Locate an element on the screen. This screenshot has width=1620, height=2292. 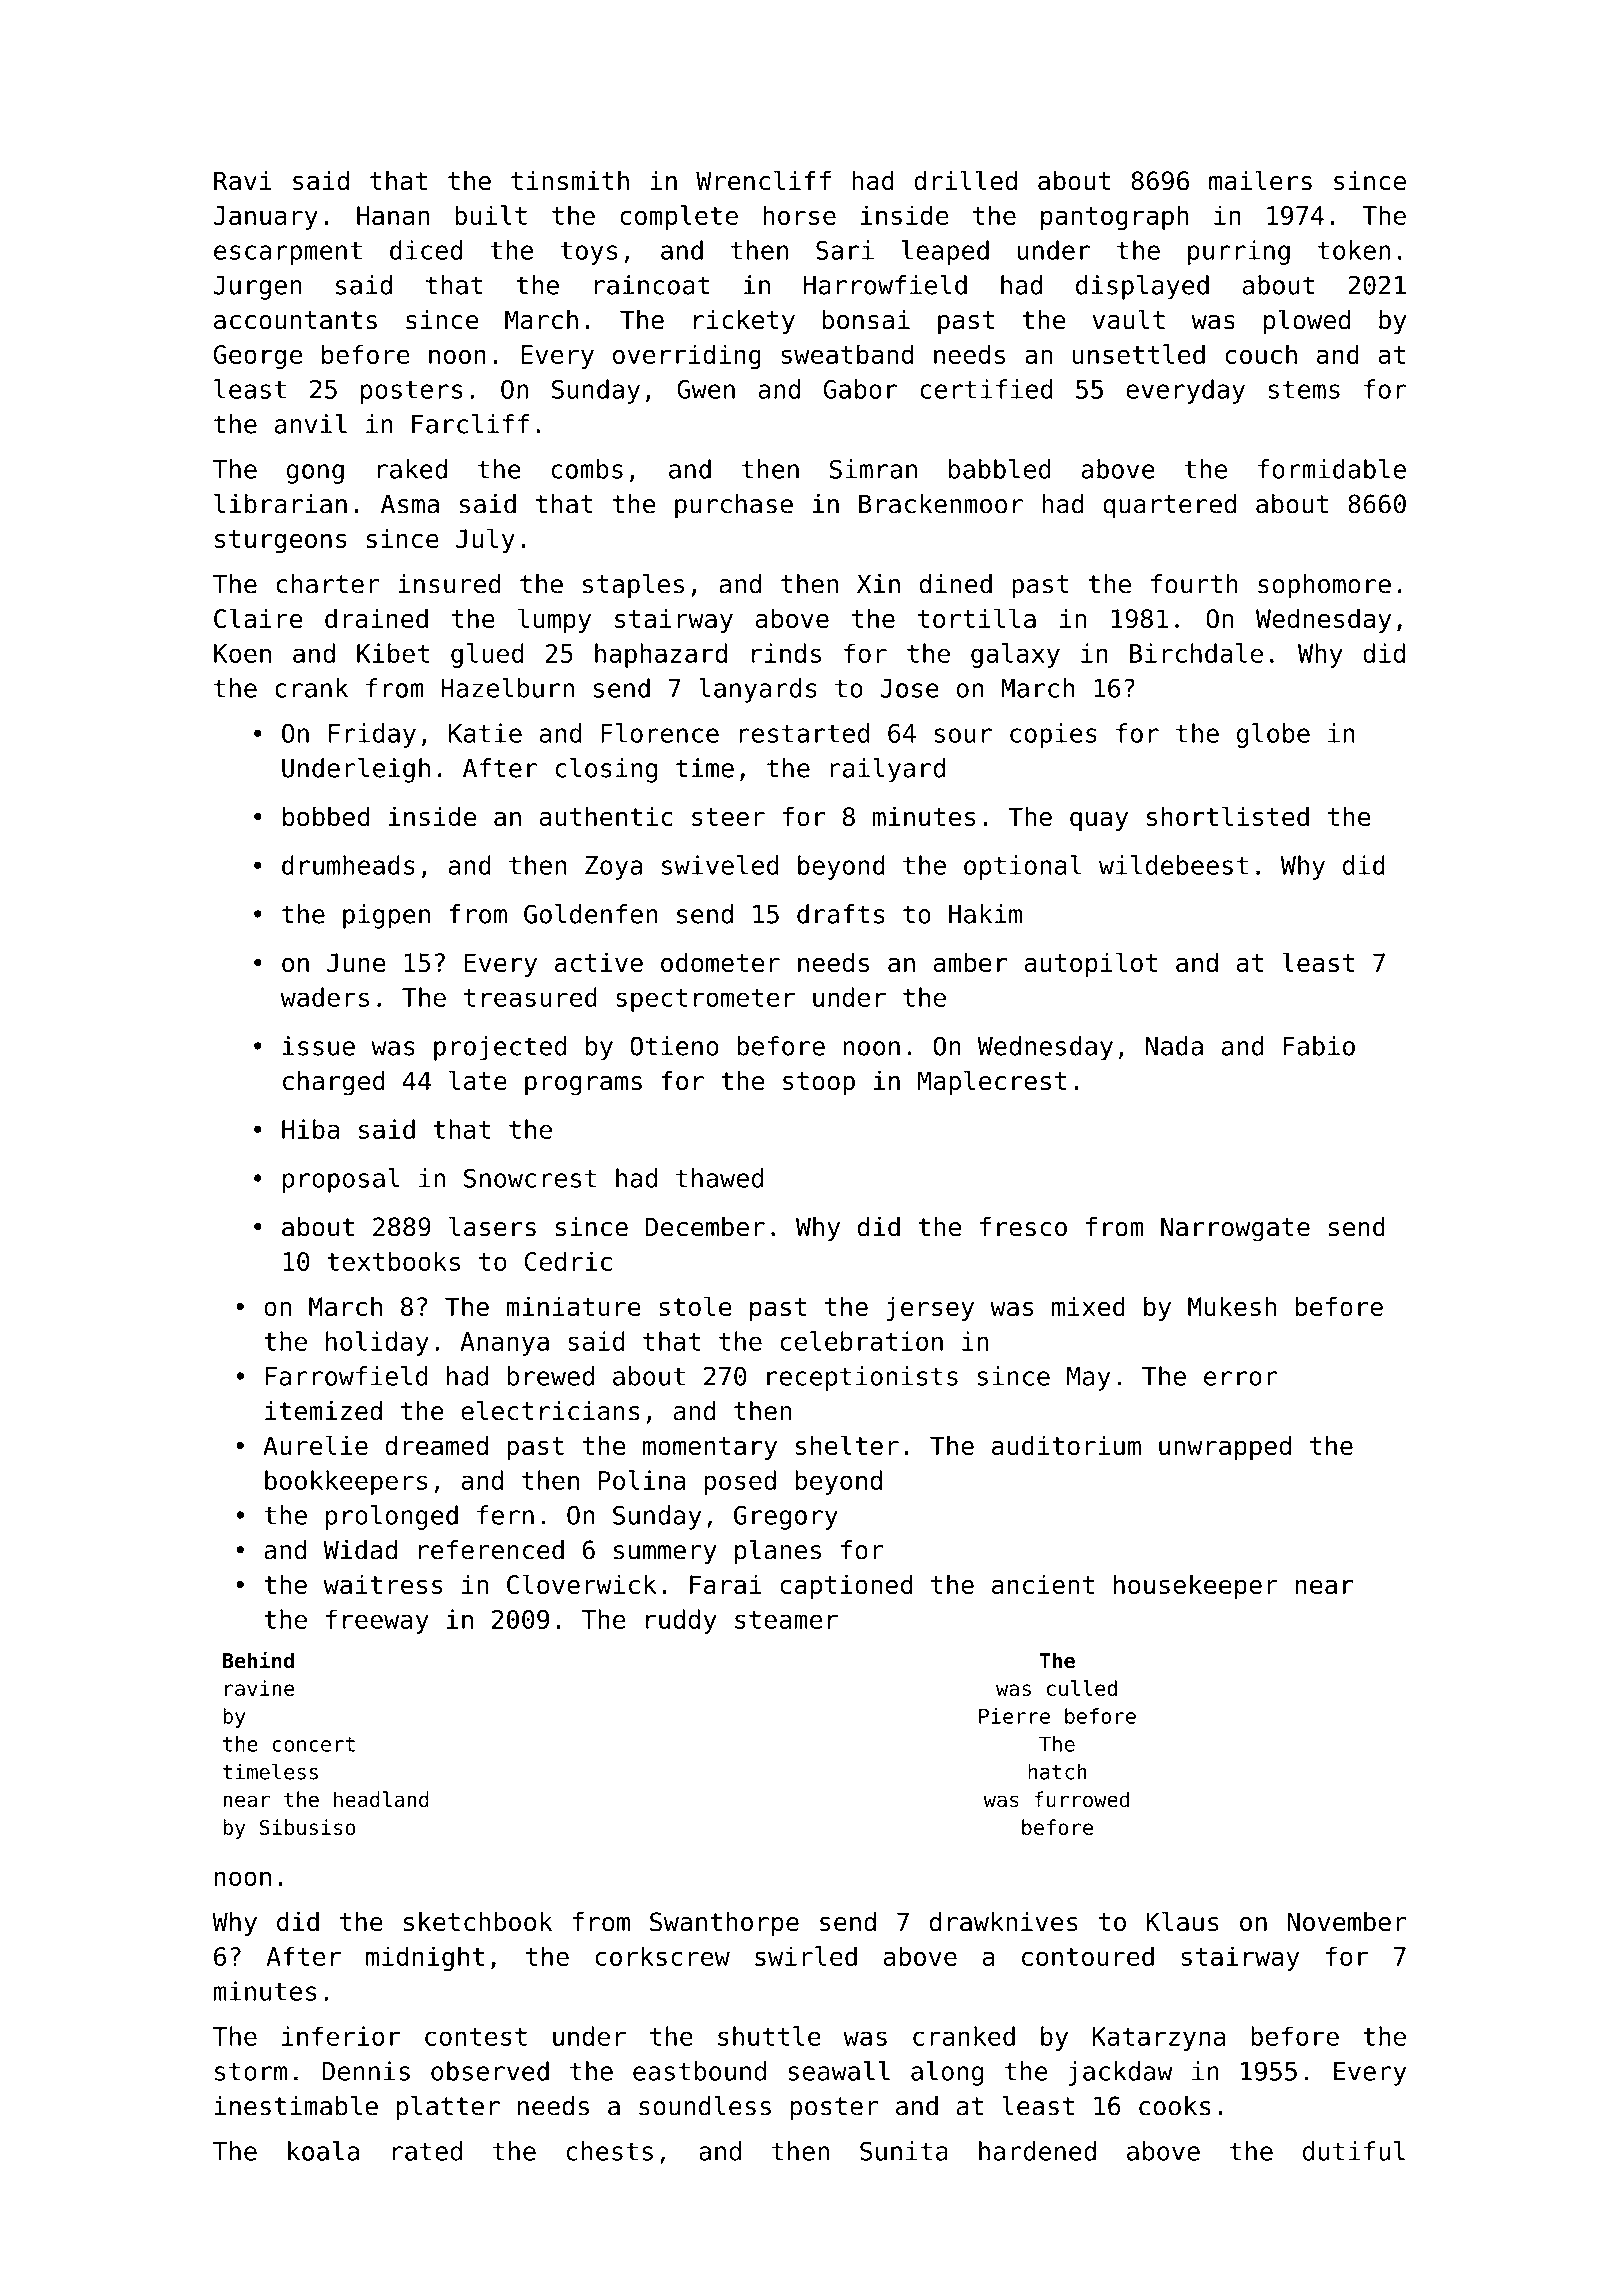
Gabor is located at coordinates (860, 389).
